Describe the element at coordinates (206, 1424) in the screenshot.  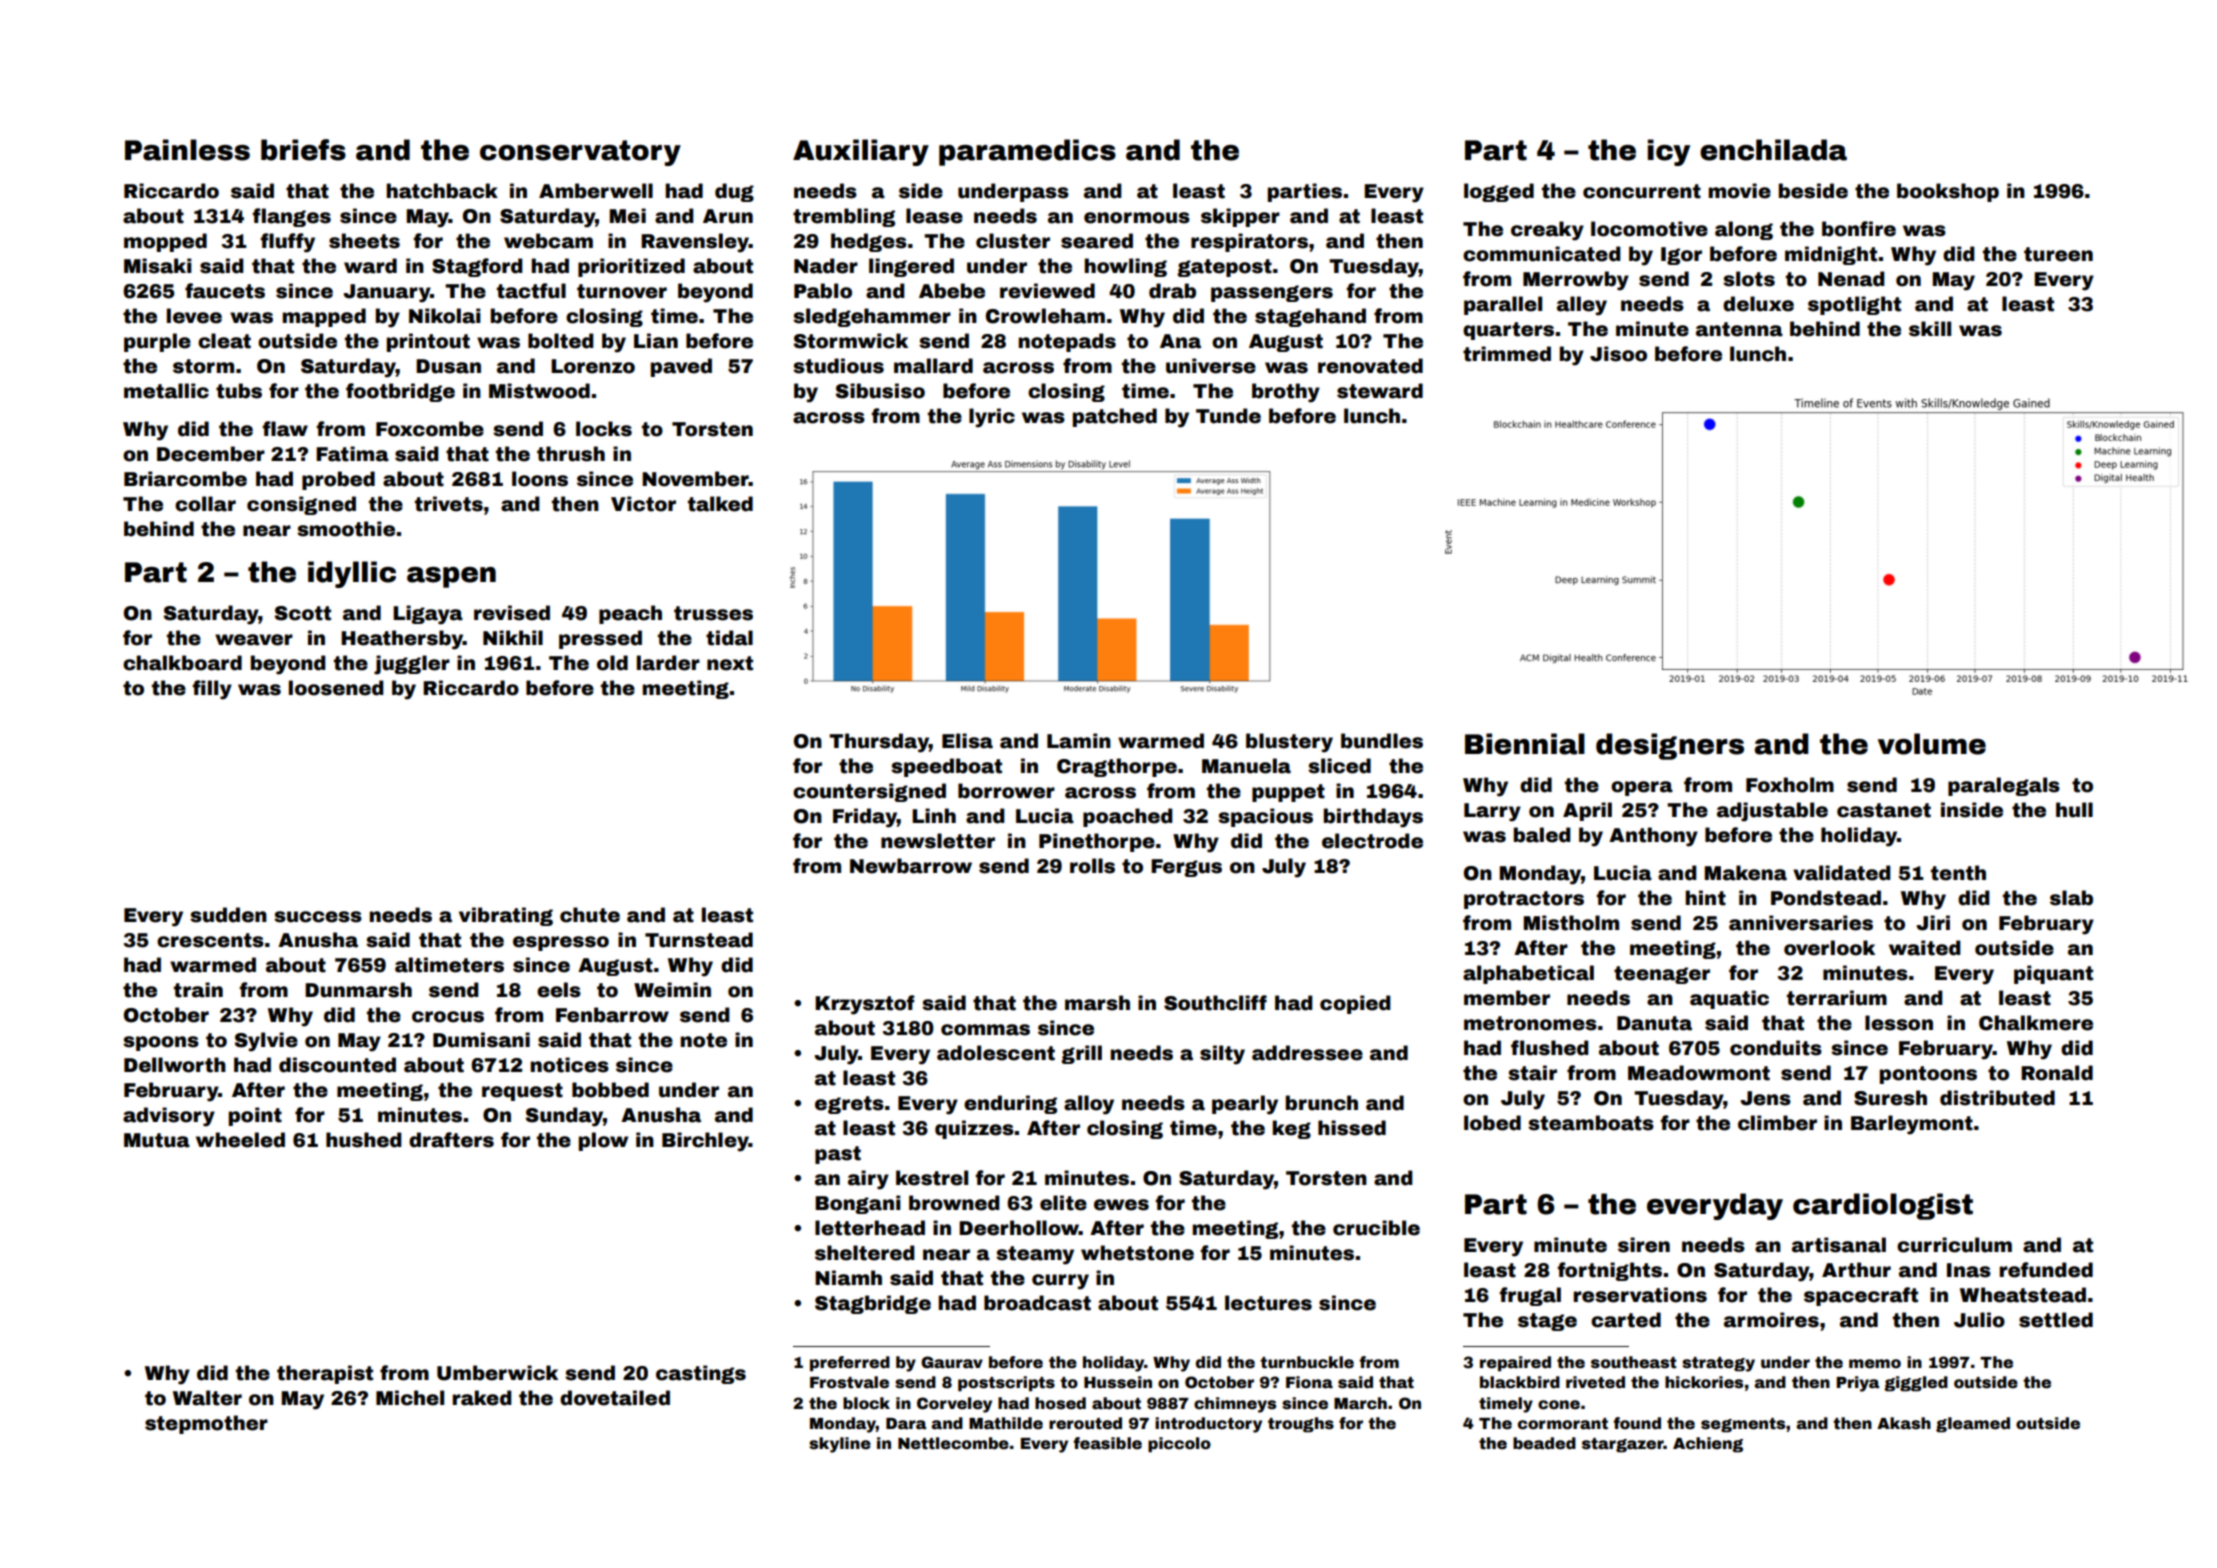
I see `stepmother` at that location.
